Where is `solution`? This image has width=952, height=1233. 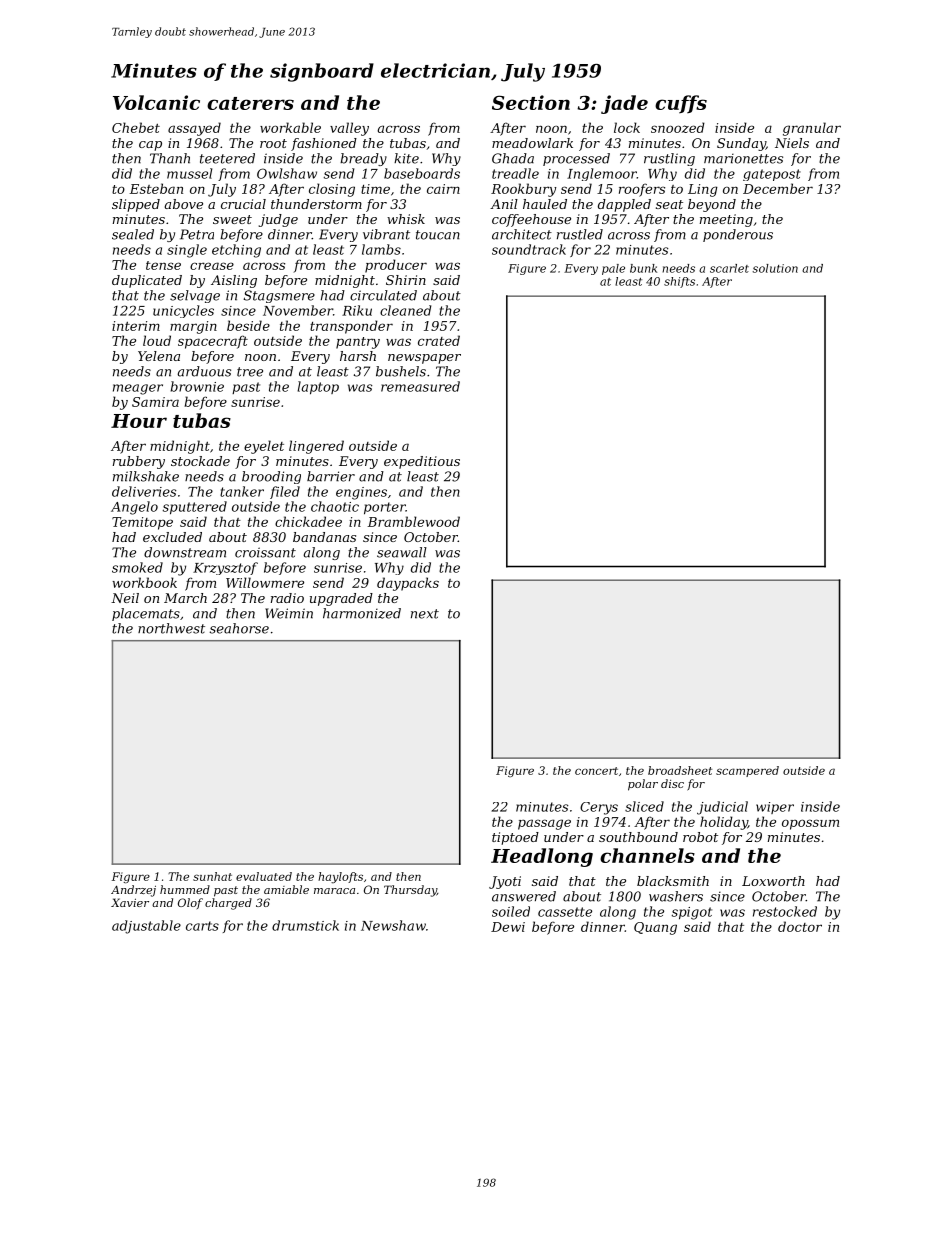
solution is located at coordinates (775, 268).
